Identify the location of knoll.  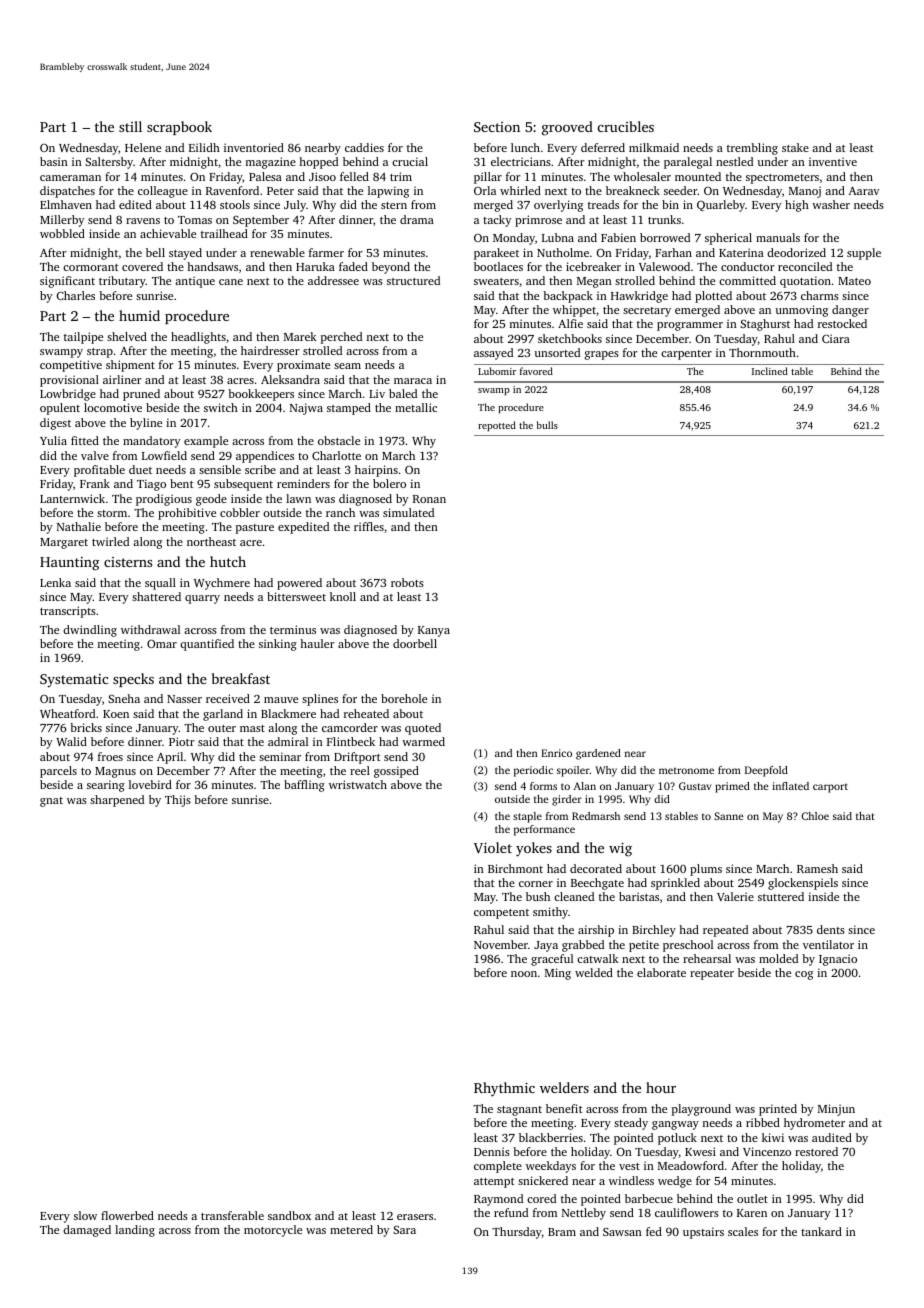
(343, 596).
